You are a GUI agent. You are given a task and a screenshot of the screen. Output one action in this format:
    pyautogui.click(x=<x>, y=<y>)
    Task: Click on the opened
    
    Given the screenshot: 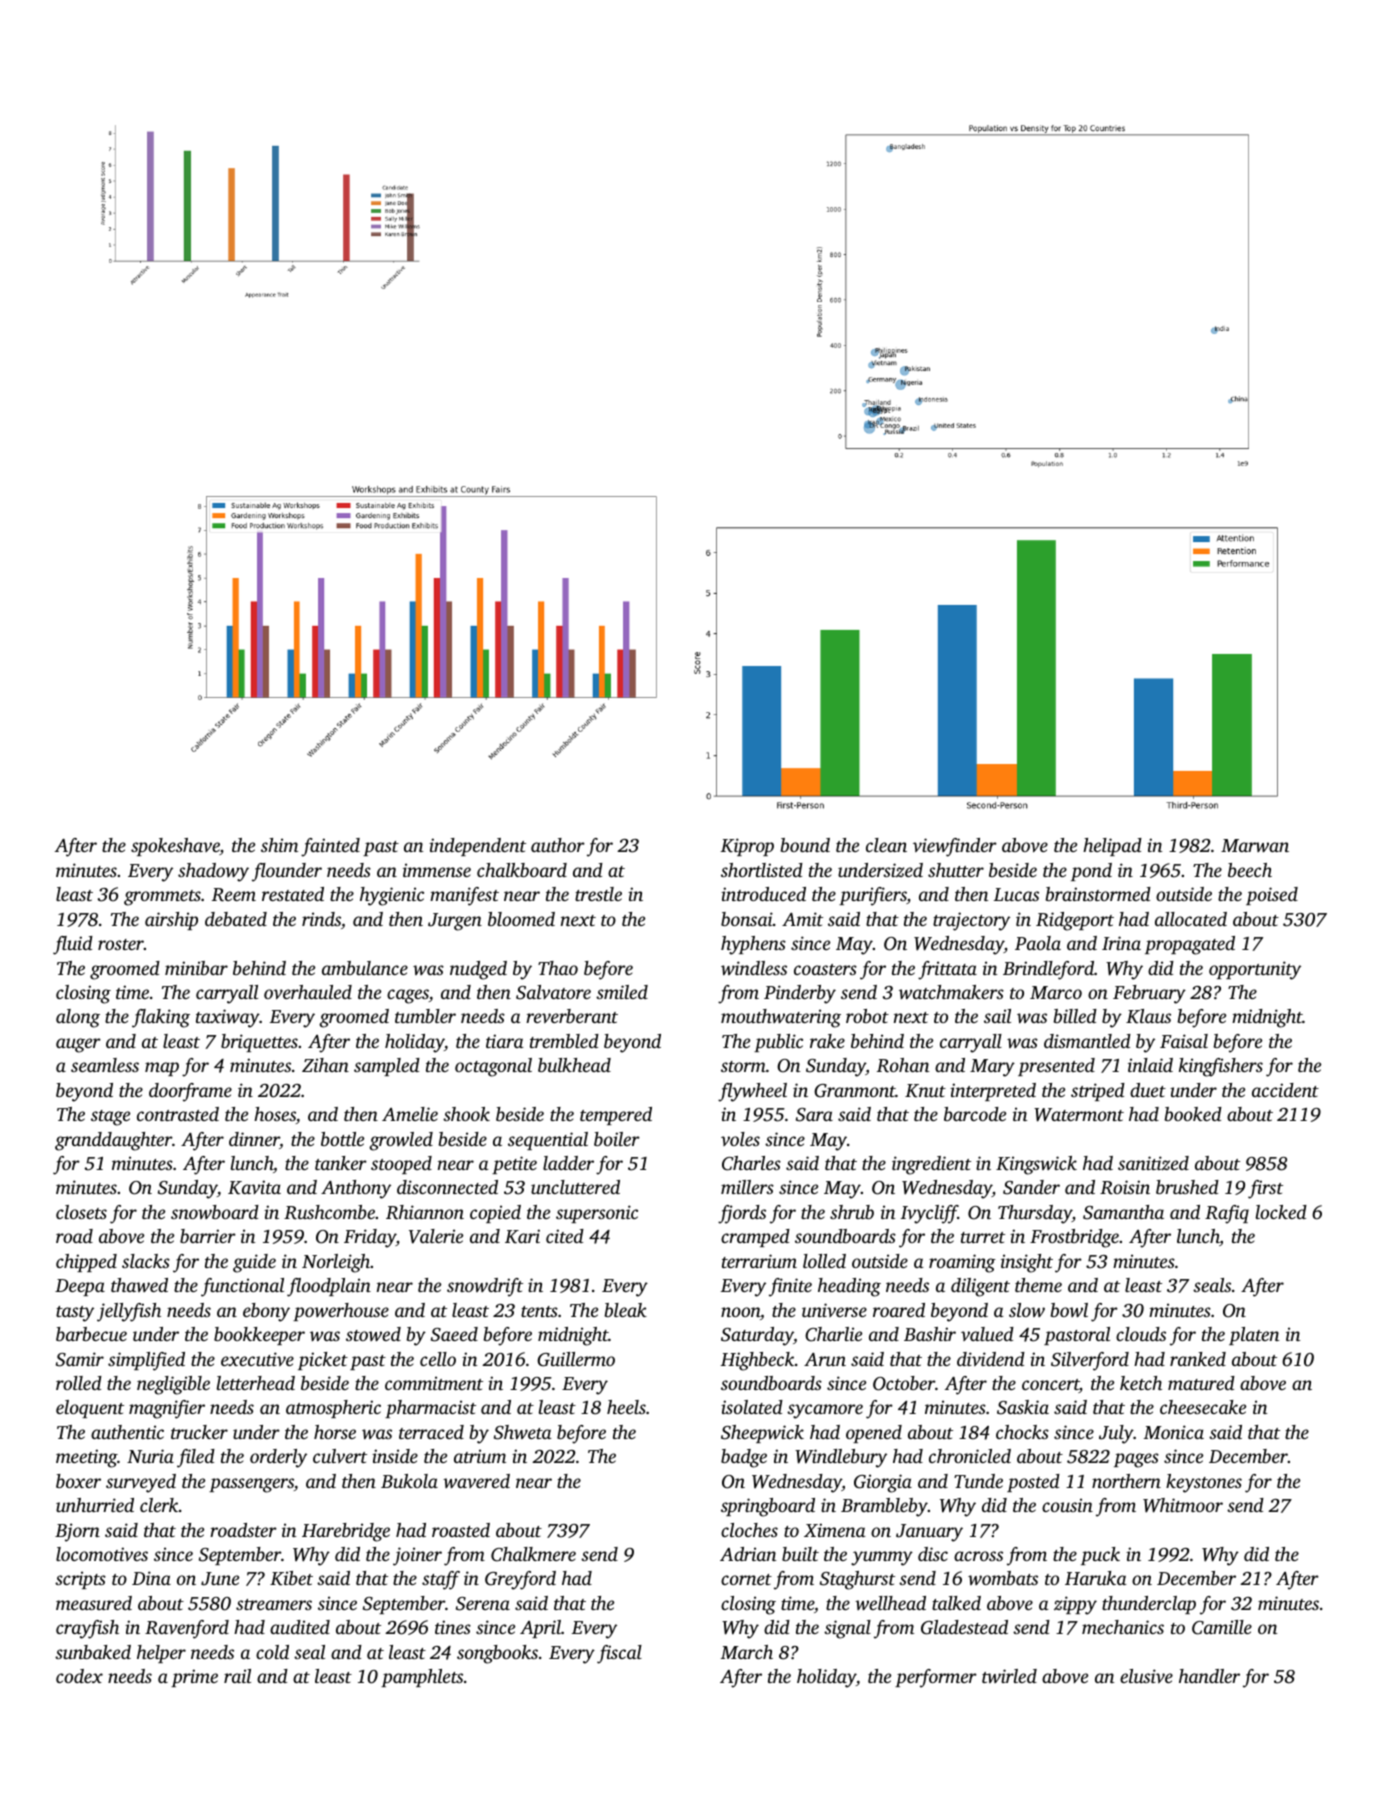 What is the action you would take?
    pyautogui.click(x=874, y=1434)
